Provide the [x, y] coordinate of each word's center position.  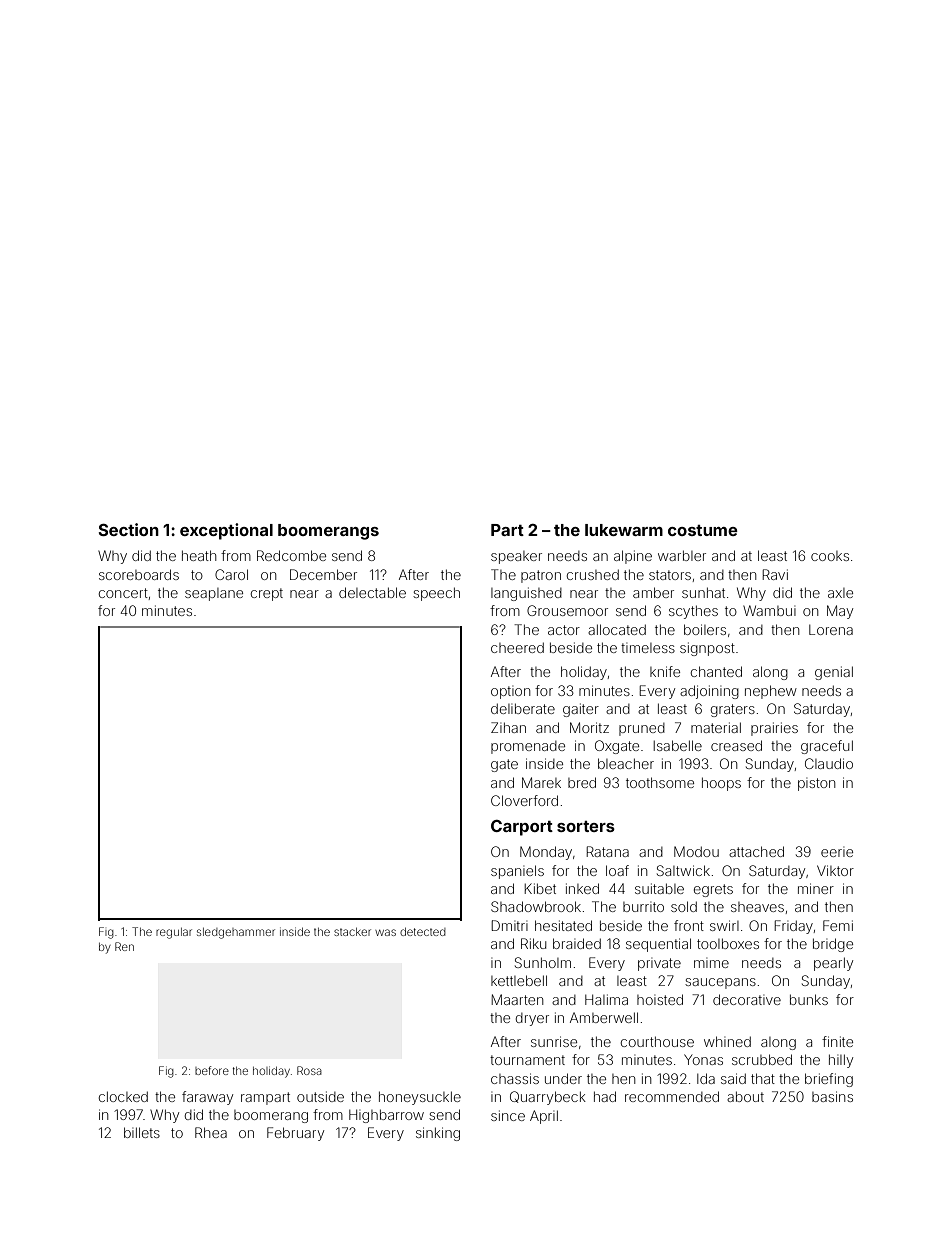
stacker [352, 932]
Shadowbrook [536, 906]
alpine [633, 557]
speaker [516, 557]
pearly [833, 964]
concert [123, 593]
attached [756, 851]
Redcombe [291, 555]
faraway [207, 1098]
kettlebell [519, 980]
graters [733, 710]
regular [174, 933]
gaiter [581, 710]
